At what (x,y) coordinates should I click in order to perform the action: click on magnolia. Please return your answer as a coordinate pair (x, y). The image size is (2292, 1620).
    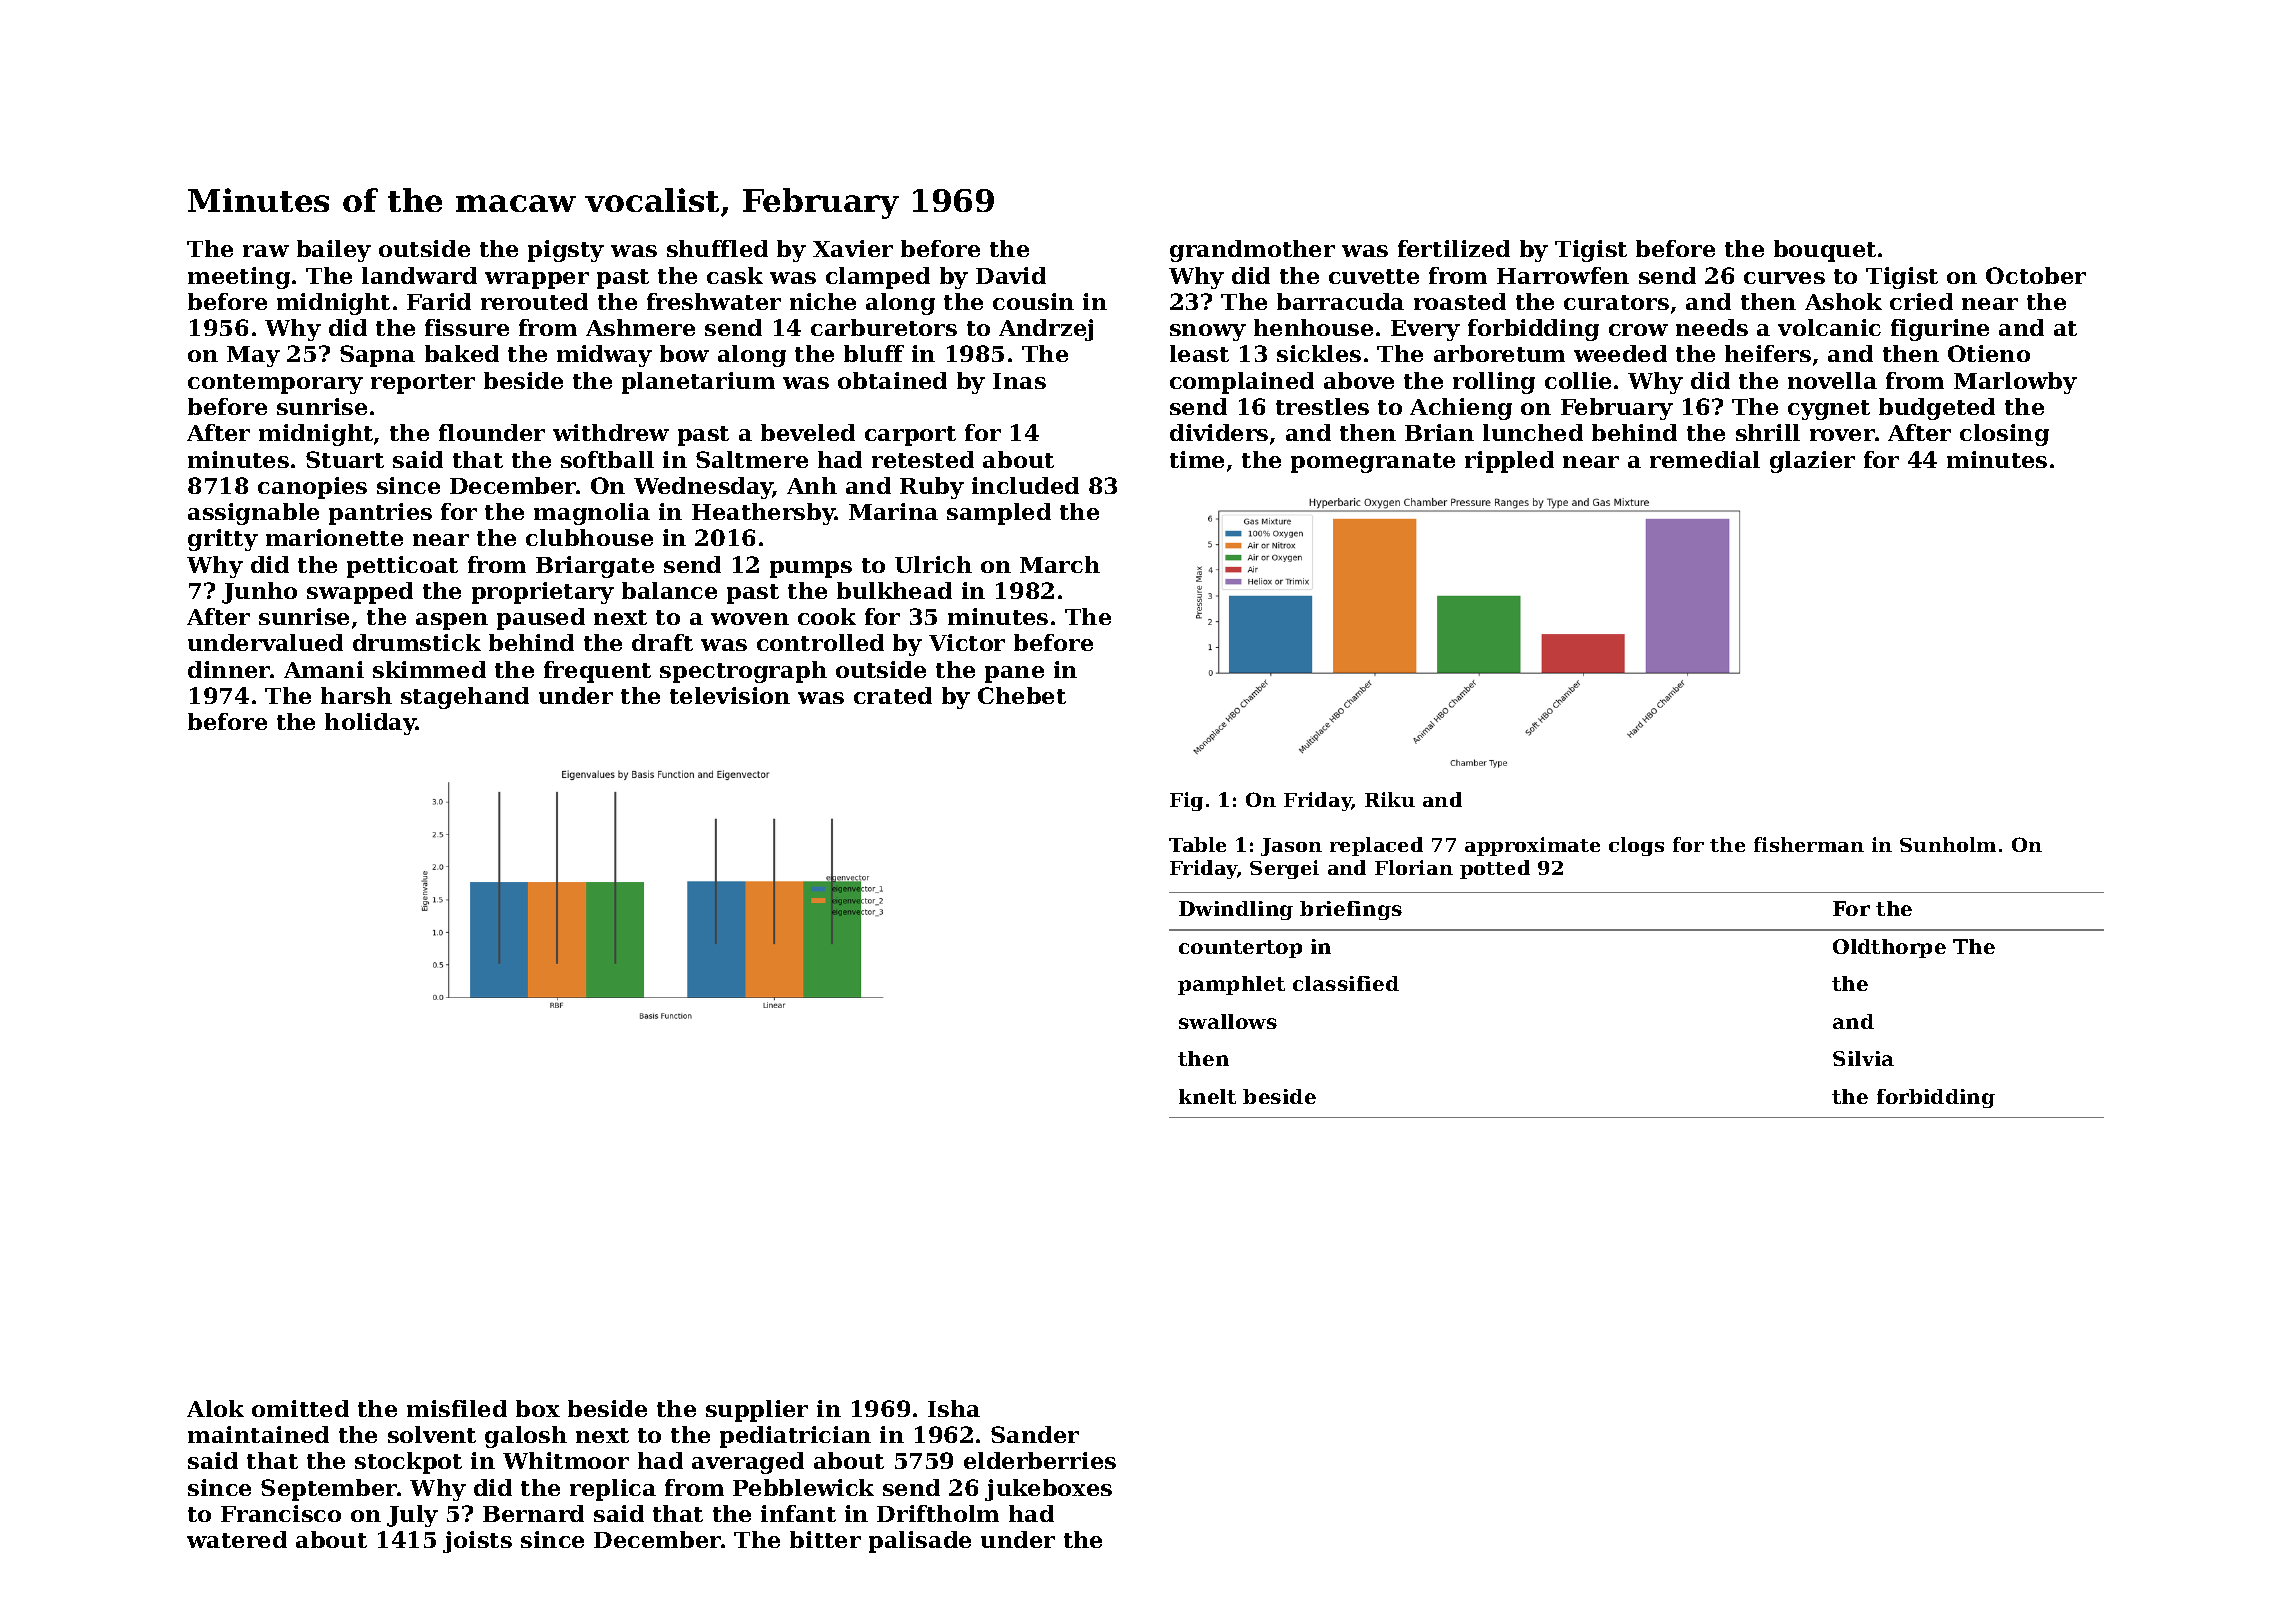
    Looking at the image, I should click on (592, 514).
